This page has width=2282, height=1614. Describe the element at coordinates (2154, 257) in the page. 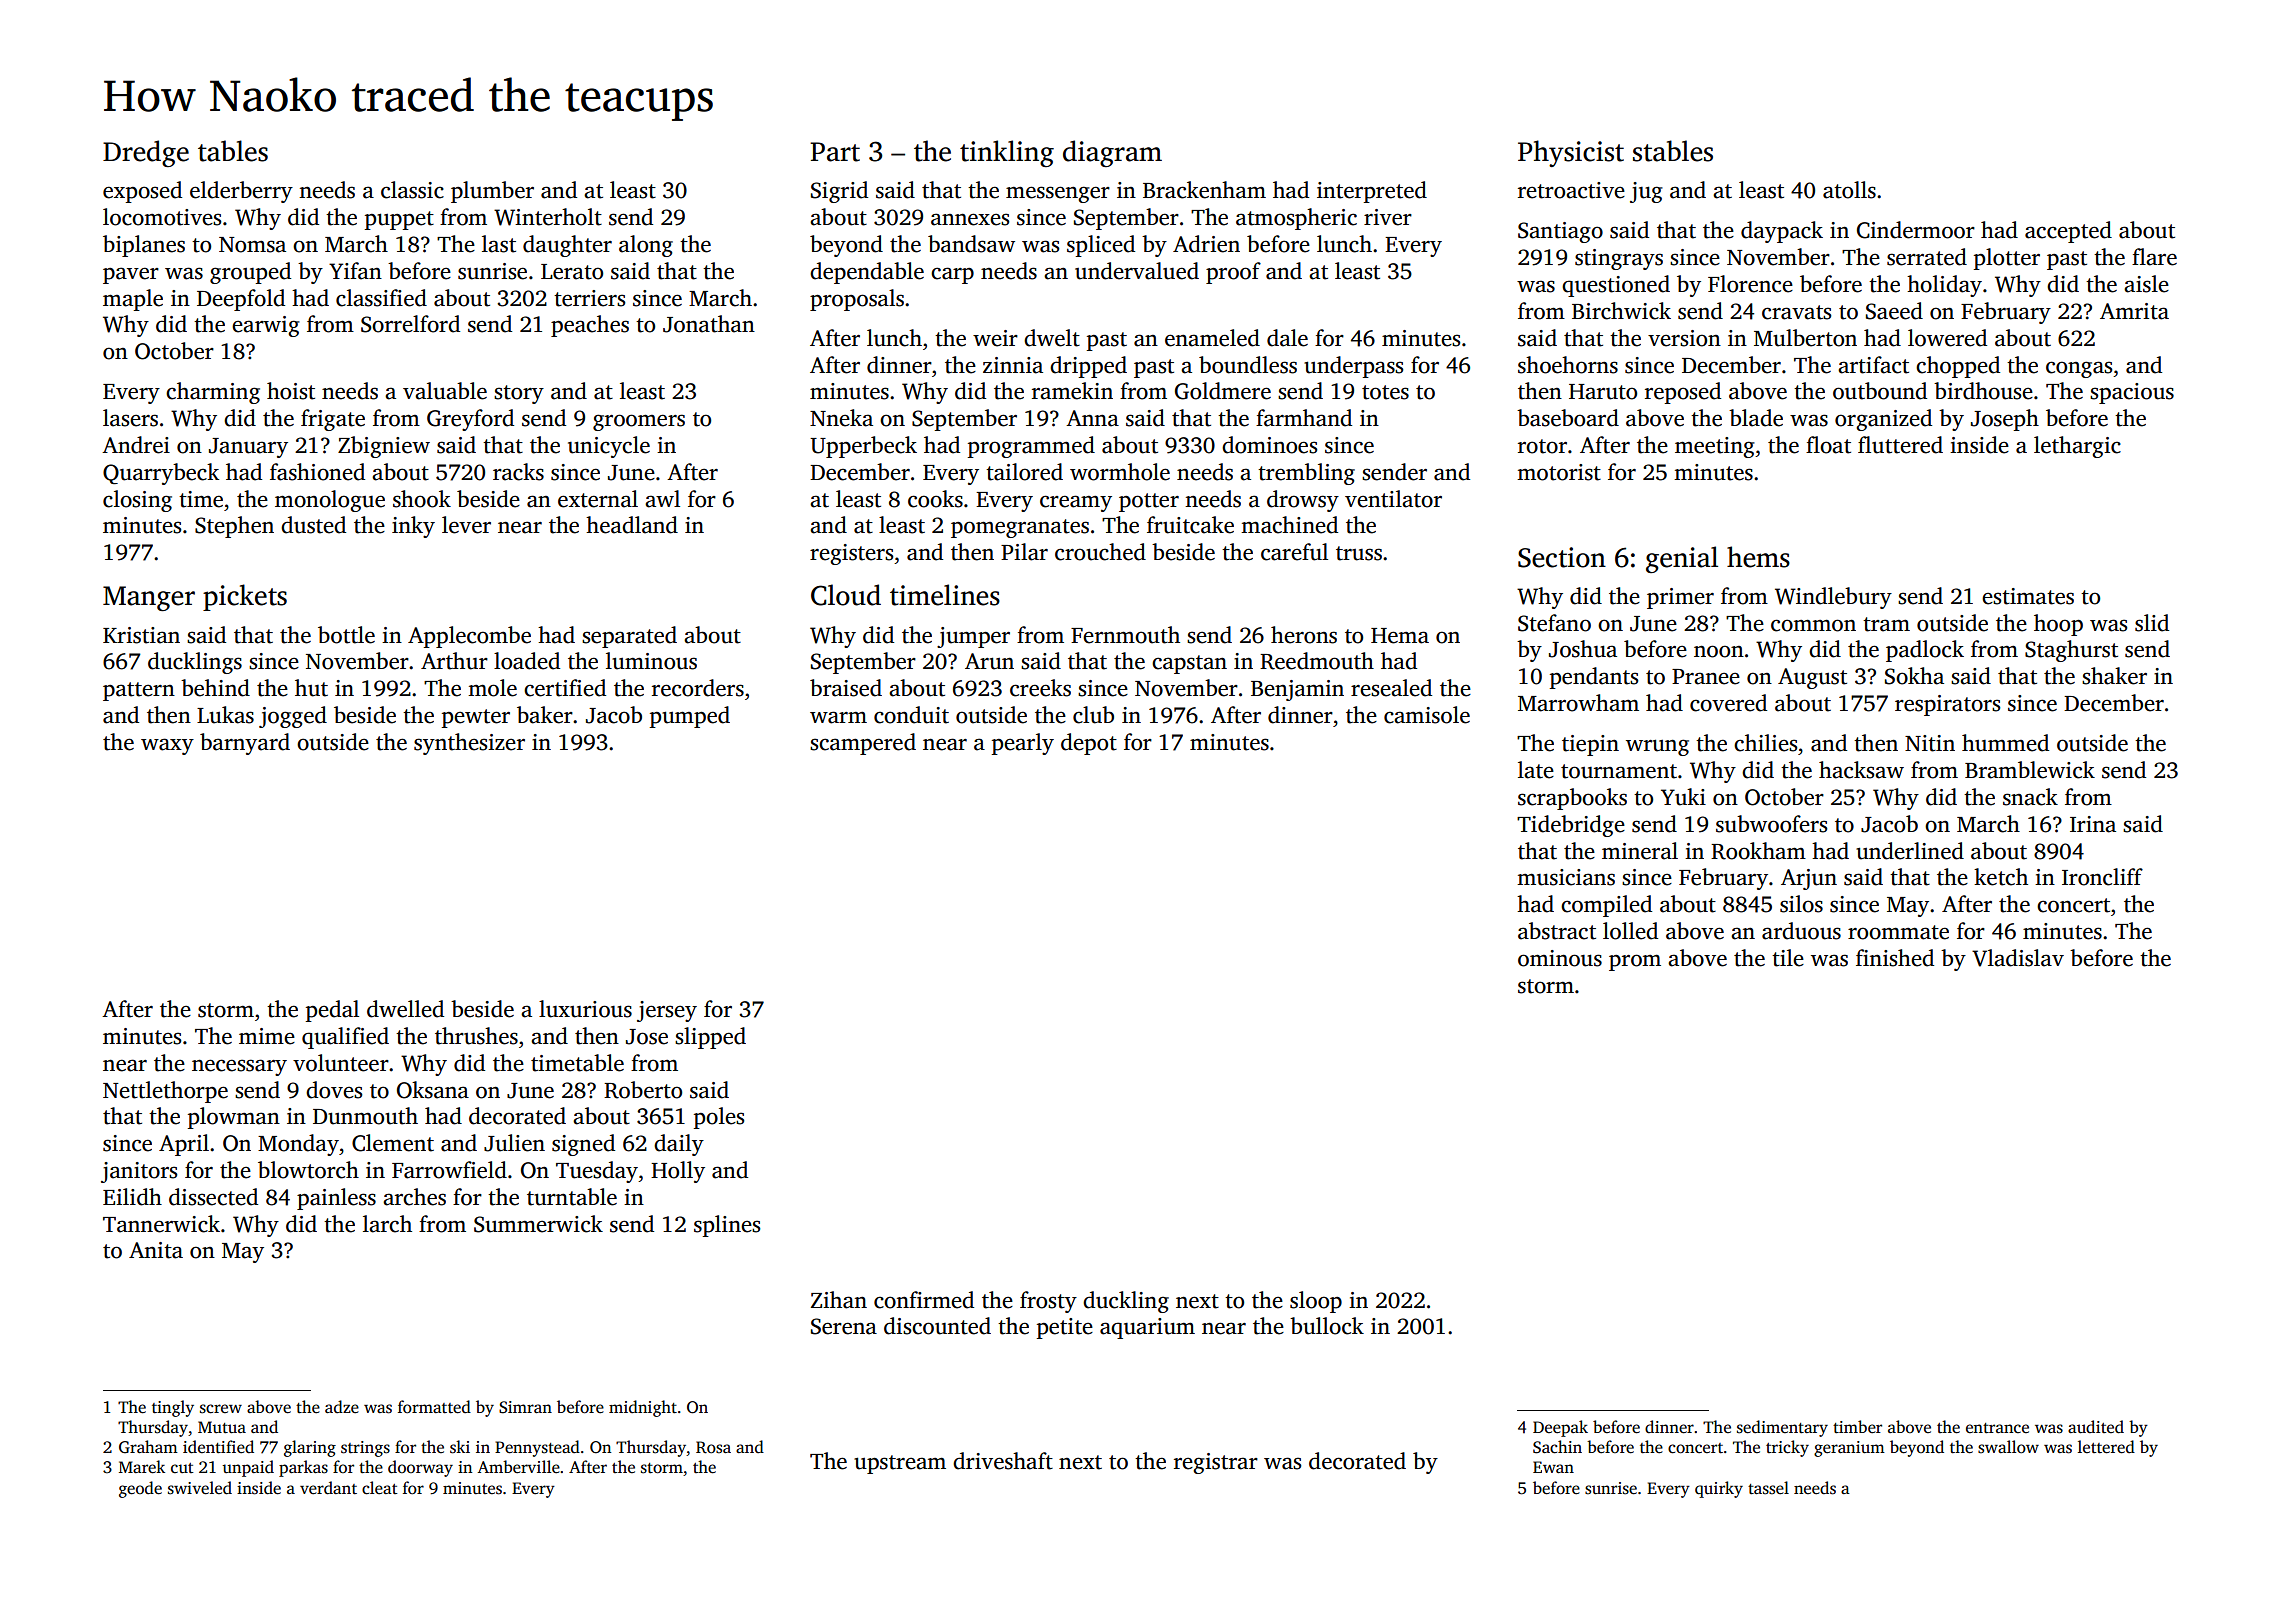

I see `flare` at that location.
